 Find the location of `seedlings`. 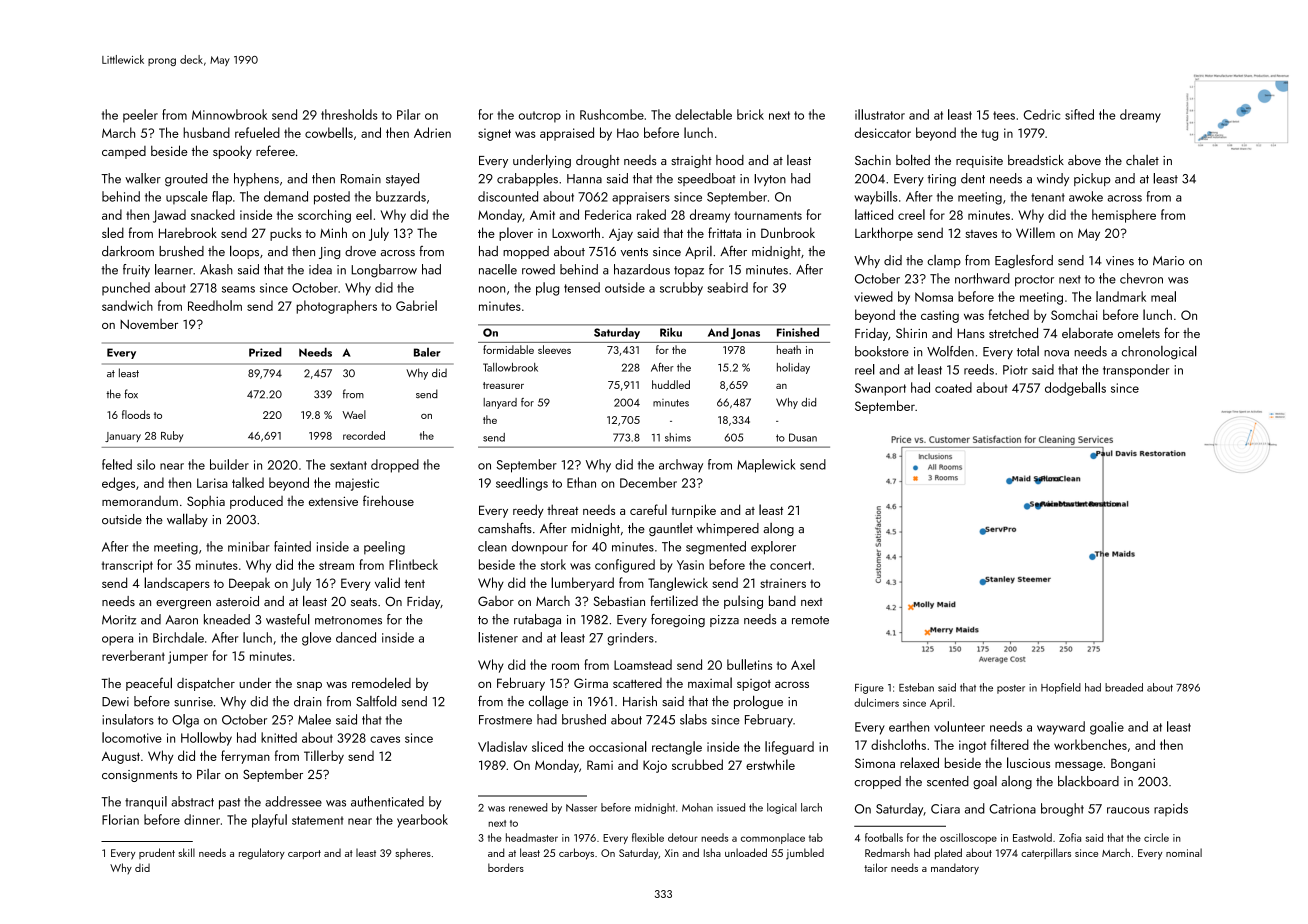

seedlings is located at coordinates (522, 484).
